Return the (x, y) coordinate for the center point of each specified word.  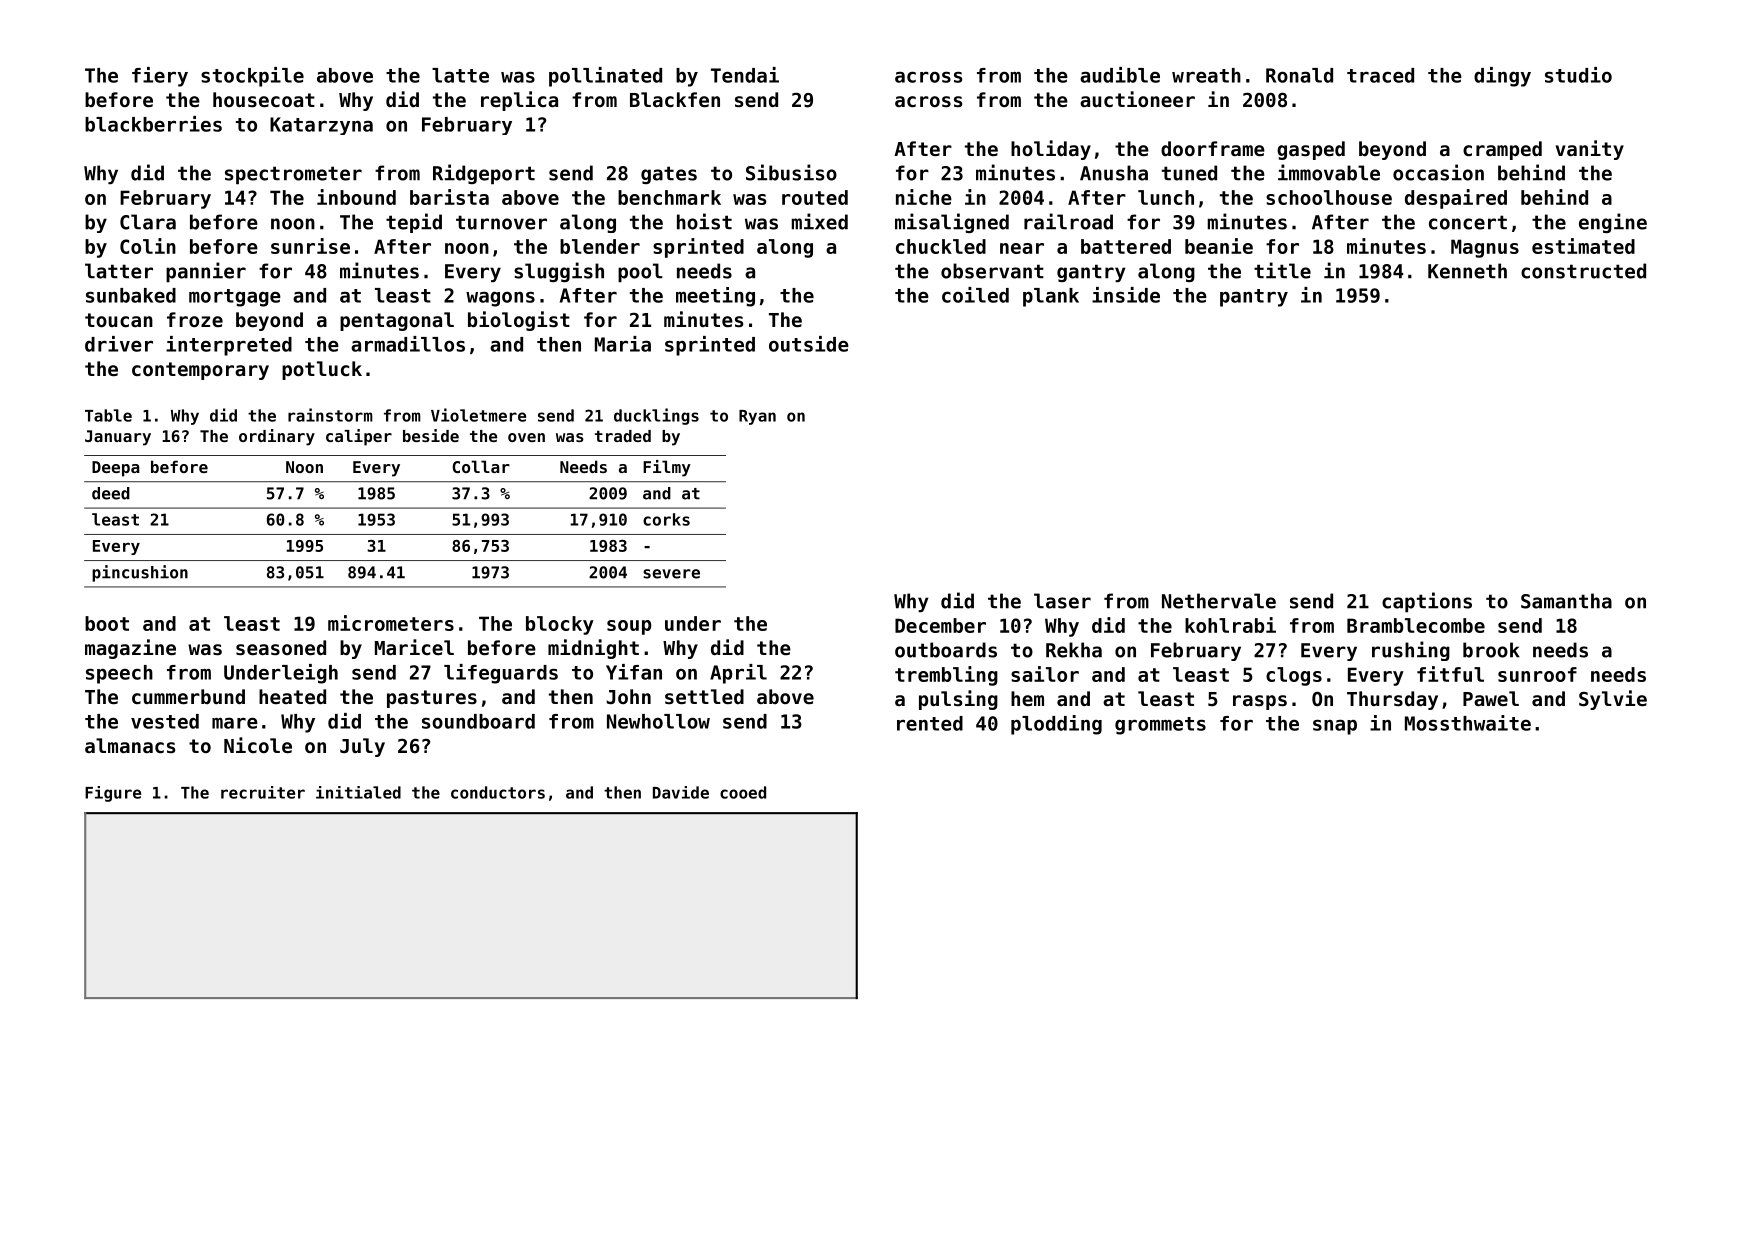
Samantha (1566, 601)
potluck (322, 370)
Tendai (745, 75)
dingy (1502, 77)
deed (111, 493)
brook (1491, 650)
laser (1062, 601)
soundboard (478, 721)
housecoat (264, 100)
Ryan (757, 417)
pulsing (958, 700)
